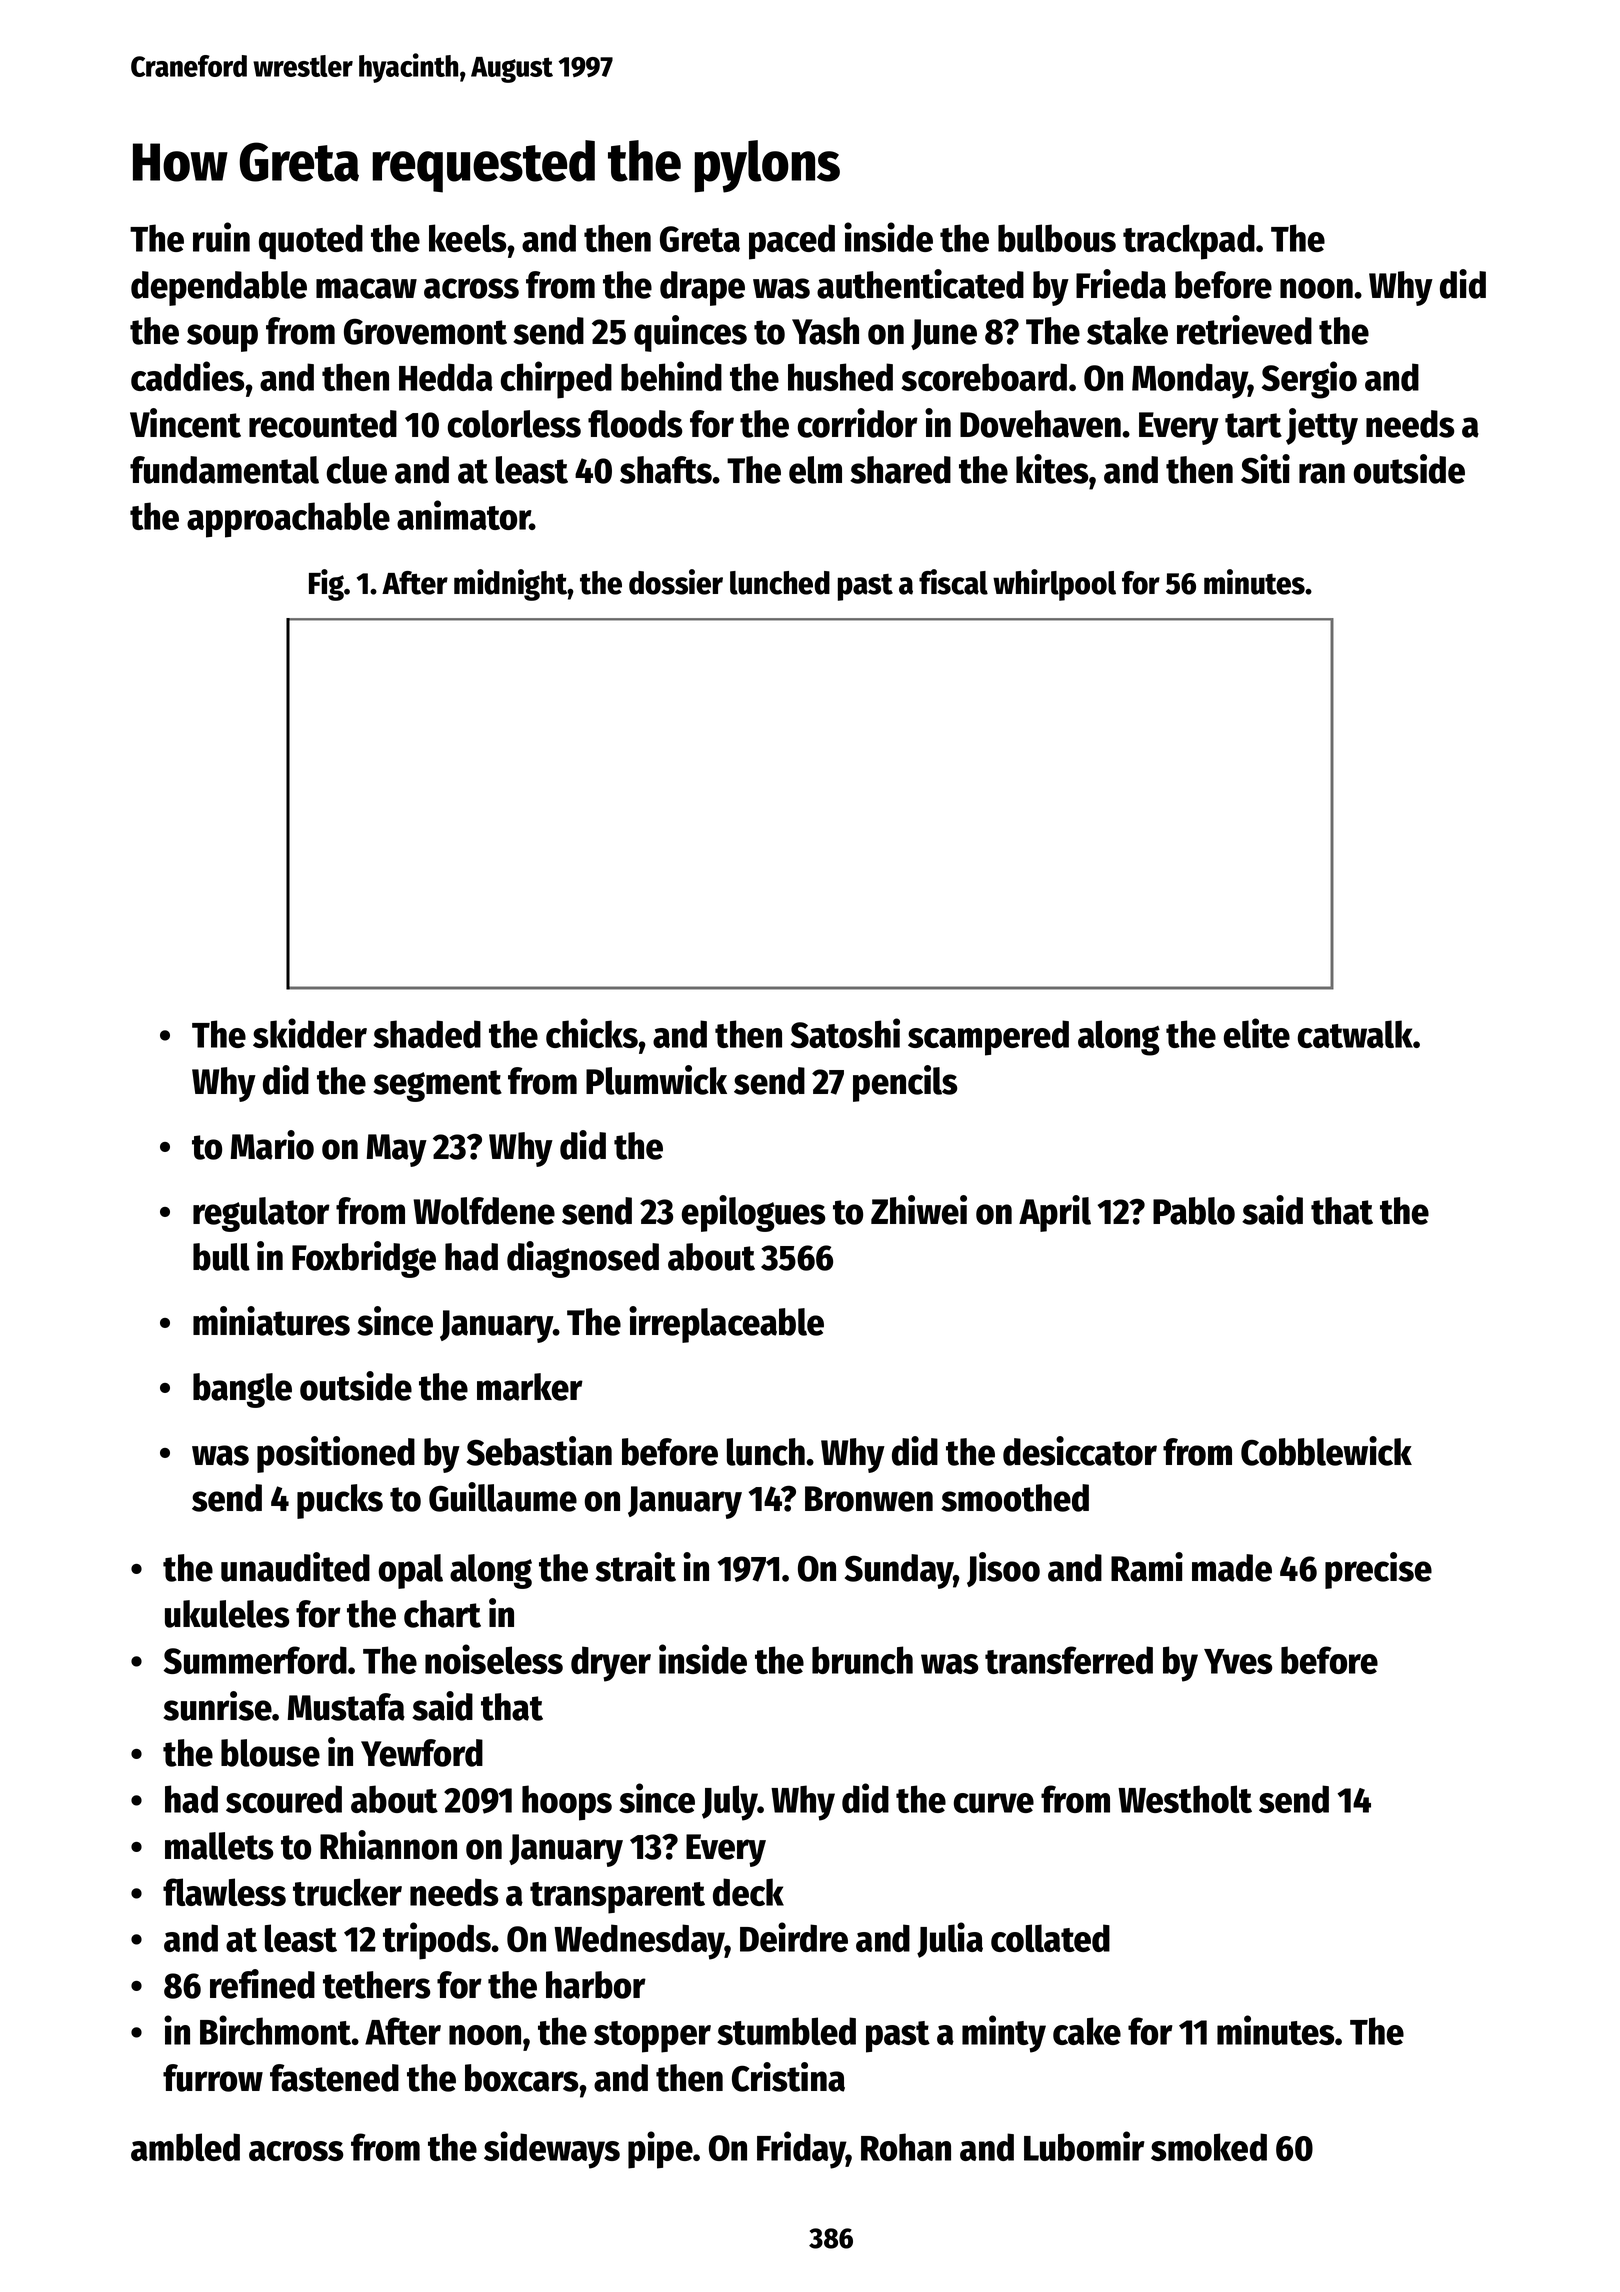 The image size is (1620, 2292). Describe the element at coordinates (754, 1213) in the page. I see `epilogues` at that location.
